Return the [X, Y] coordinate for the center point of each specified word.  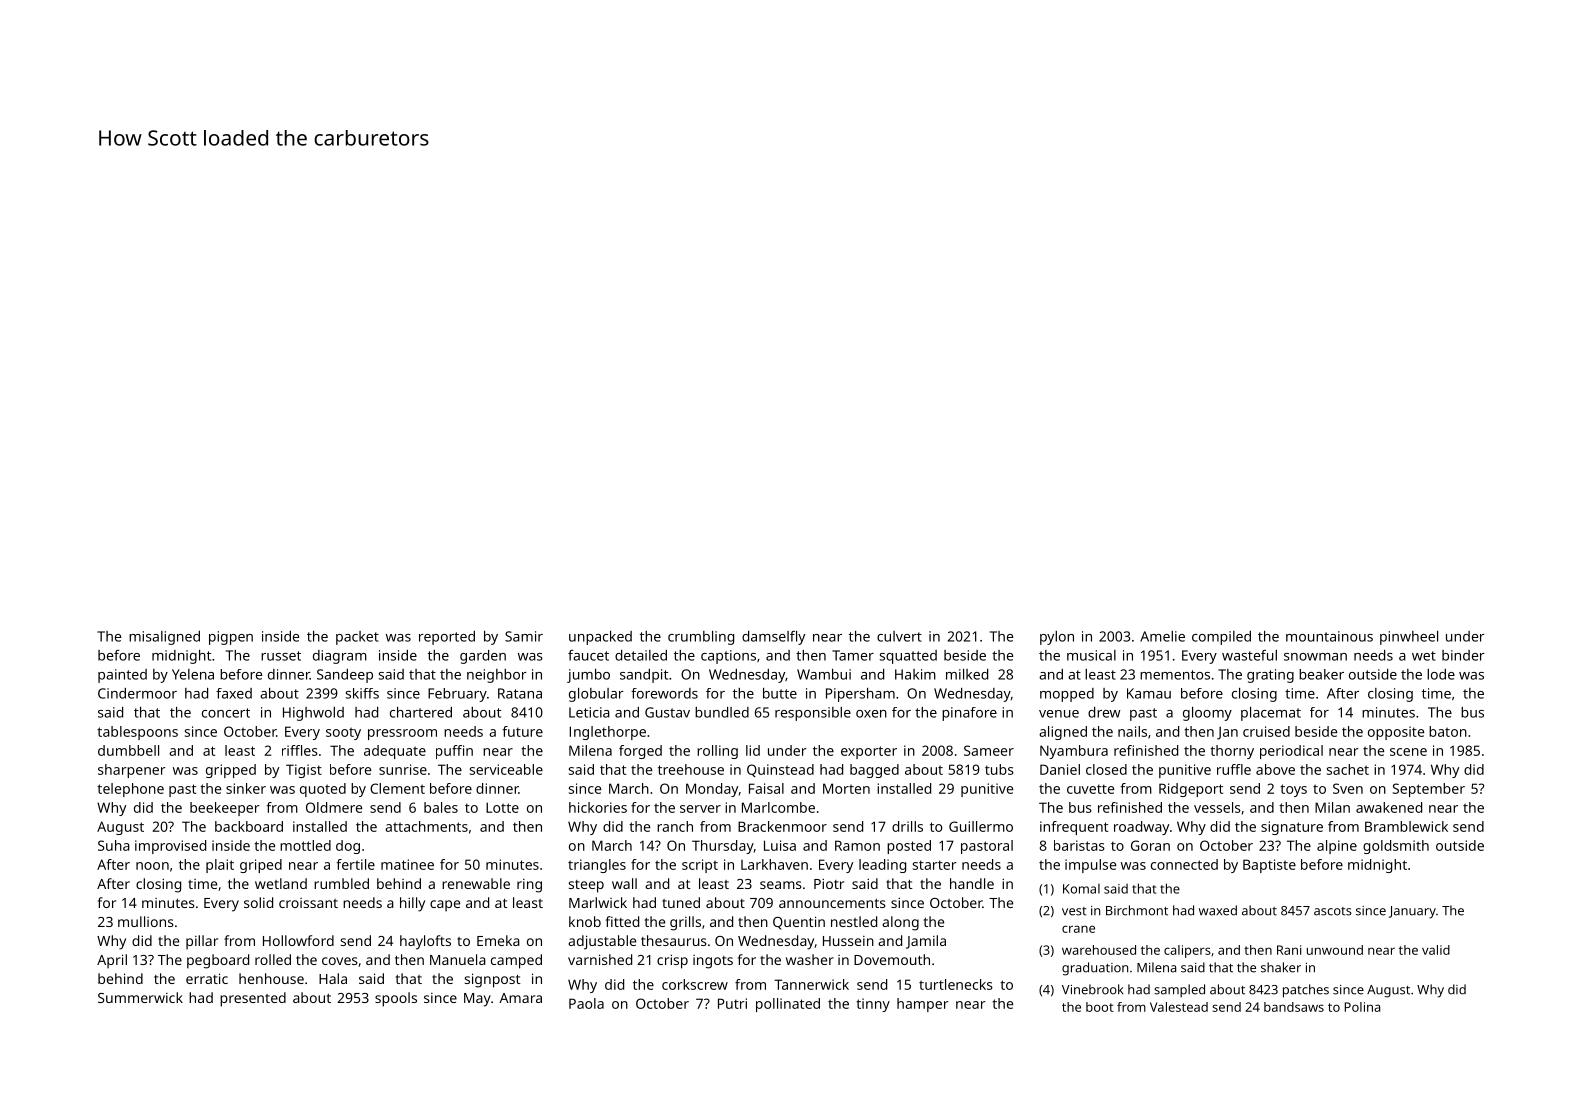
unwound [1335, 950]
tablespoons [137, 733]
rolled [273, 959]
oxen [871, 714]
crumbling [701, 638]
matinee [407, 864]
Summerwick [140, 997]
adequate [395, 752]
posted [909, 847]
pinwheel [1409, 638]
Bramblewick [1406, 826]
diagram [340, 657]
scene [1408, 752]
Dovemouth [892, 959]
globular [596, 695]
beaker [1321, 674]
